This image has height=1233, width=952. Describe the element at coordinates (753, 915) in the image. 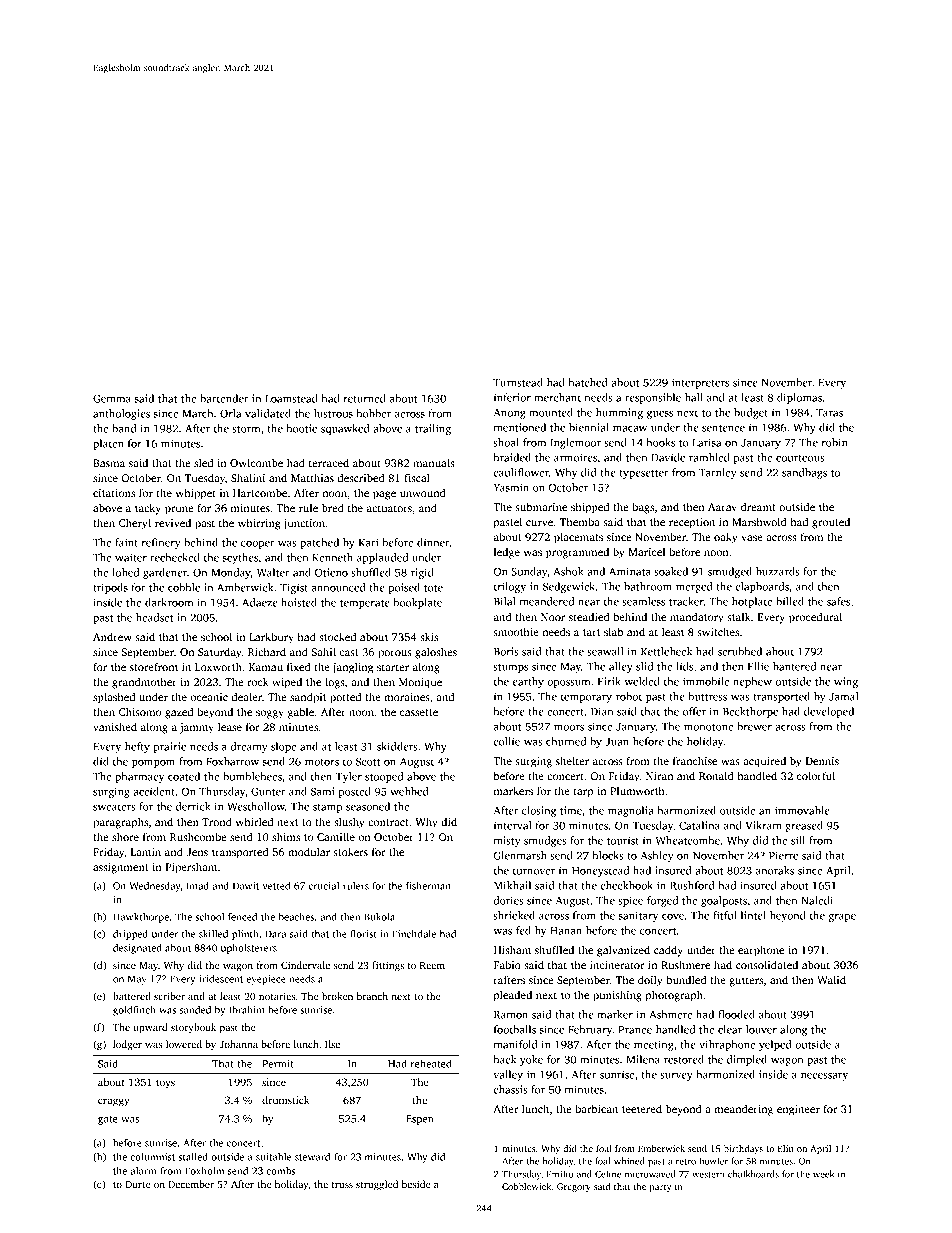

I see `lintel` at that location.
